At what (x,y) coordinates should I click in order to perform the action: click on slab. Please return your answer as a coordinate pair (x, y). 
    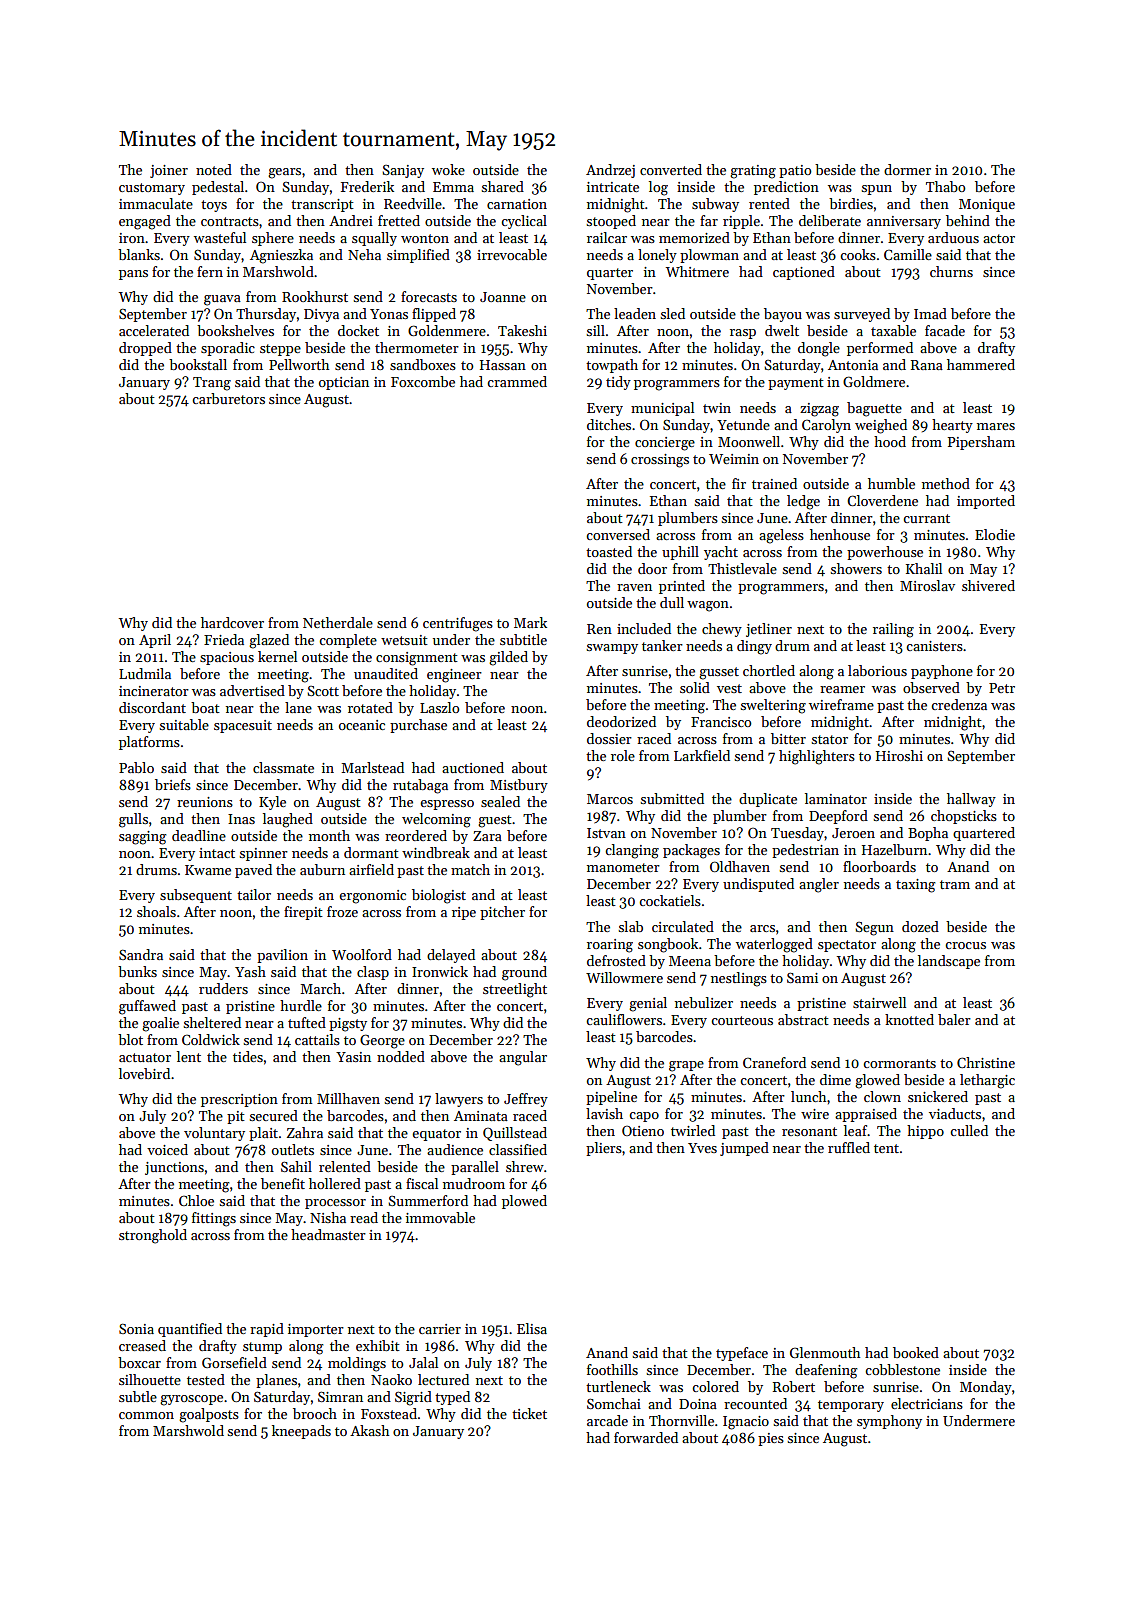
    Looking at the image, I should click on (631, 926).
